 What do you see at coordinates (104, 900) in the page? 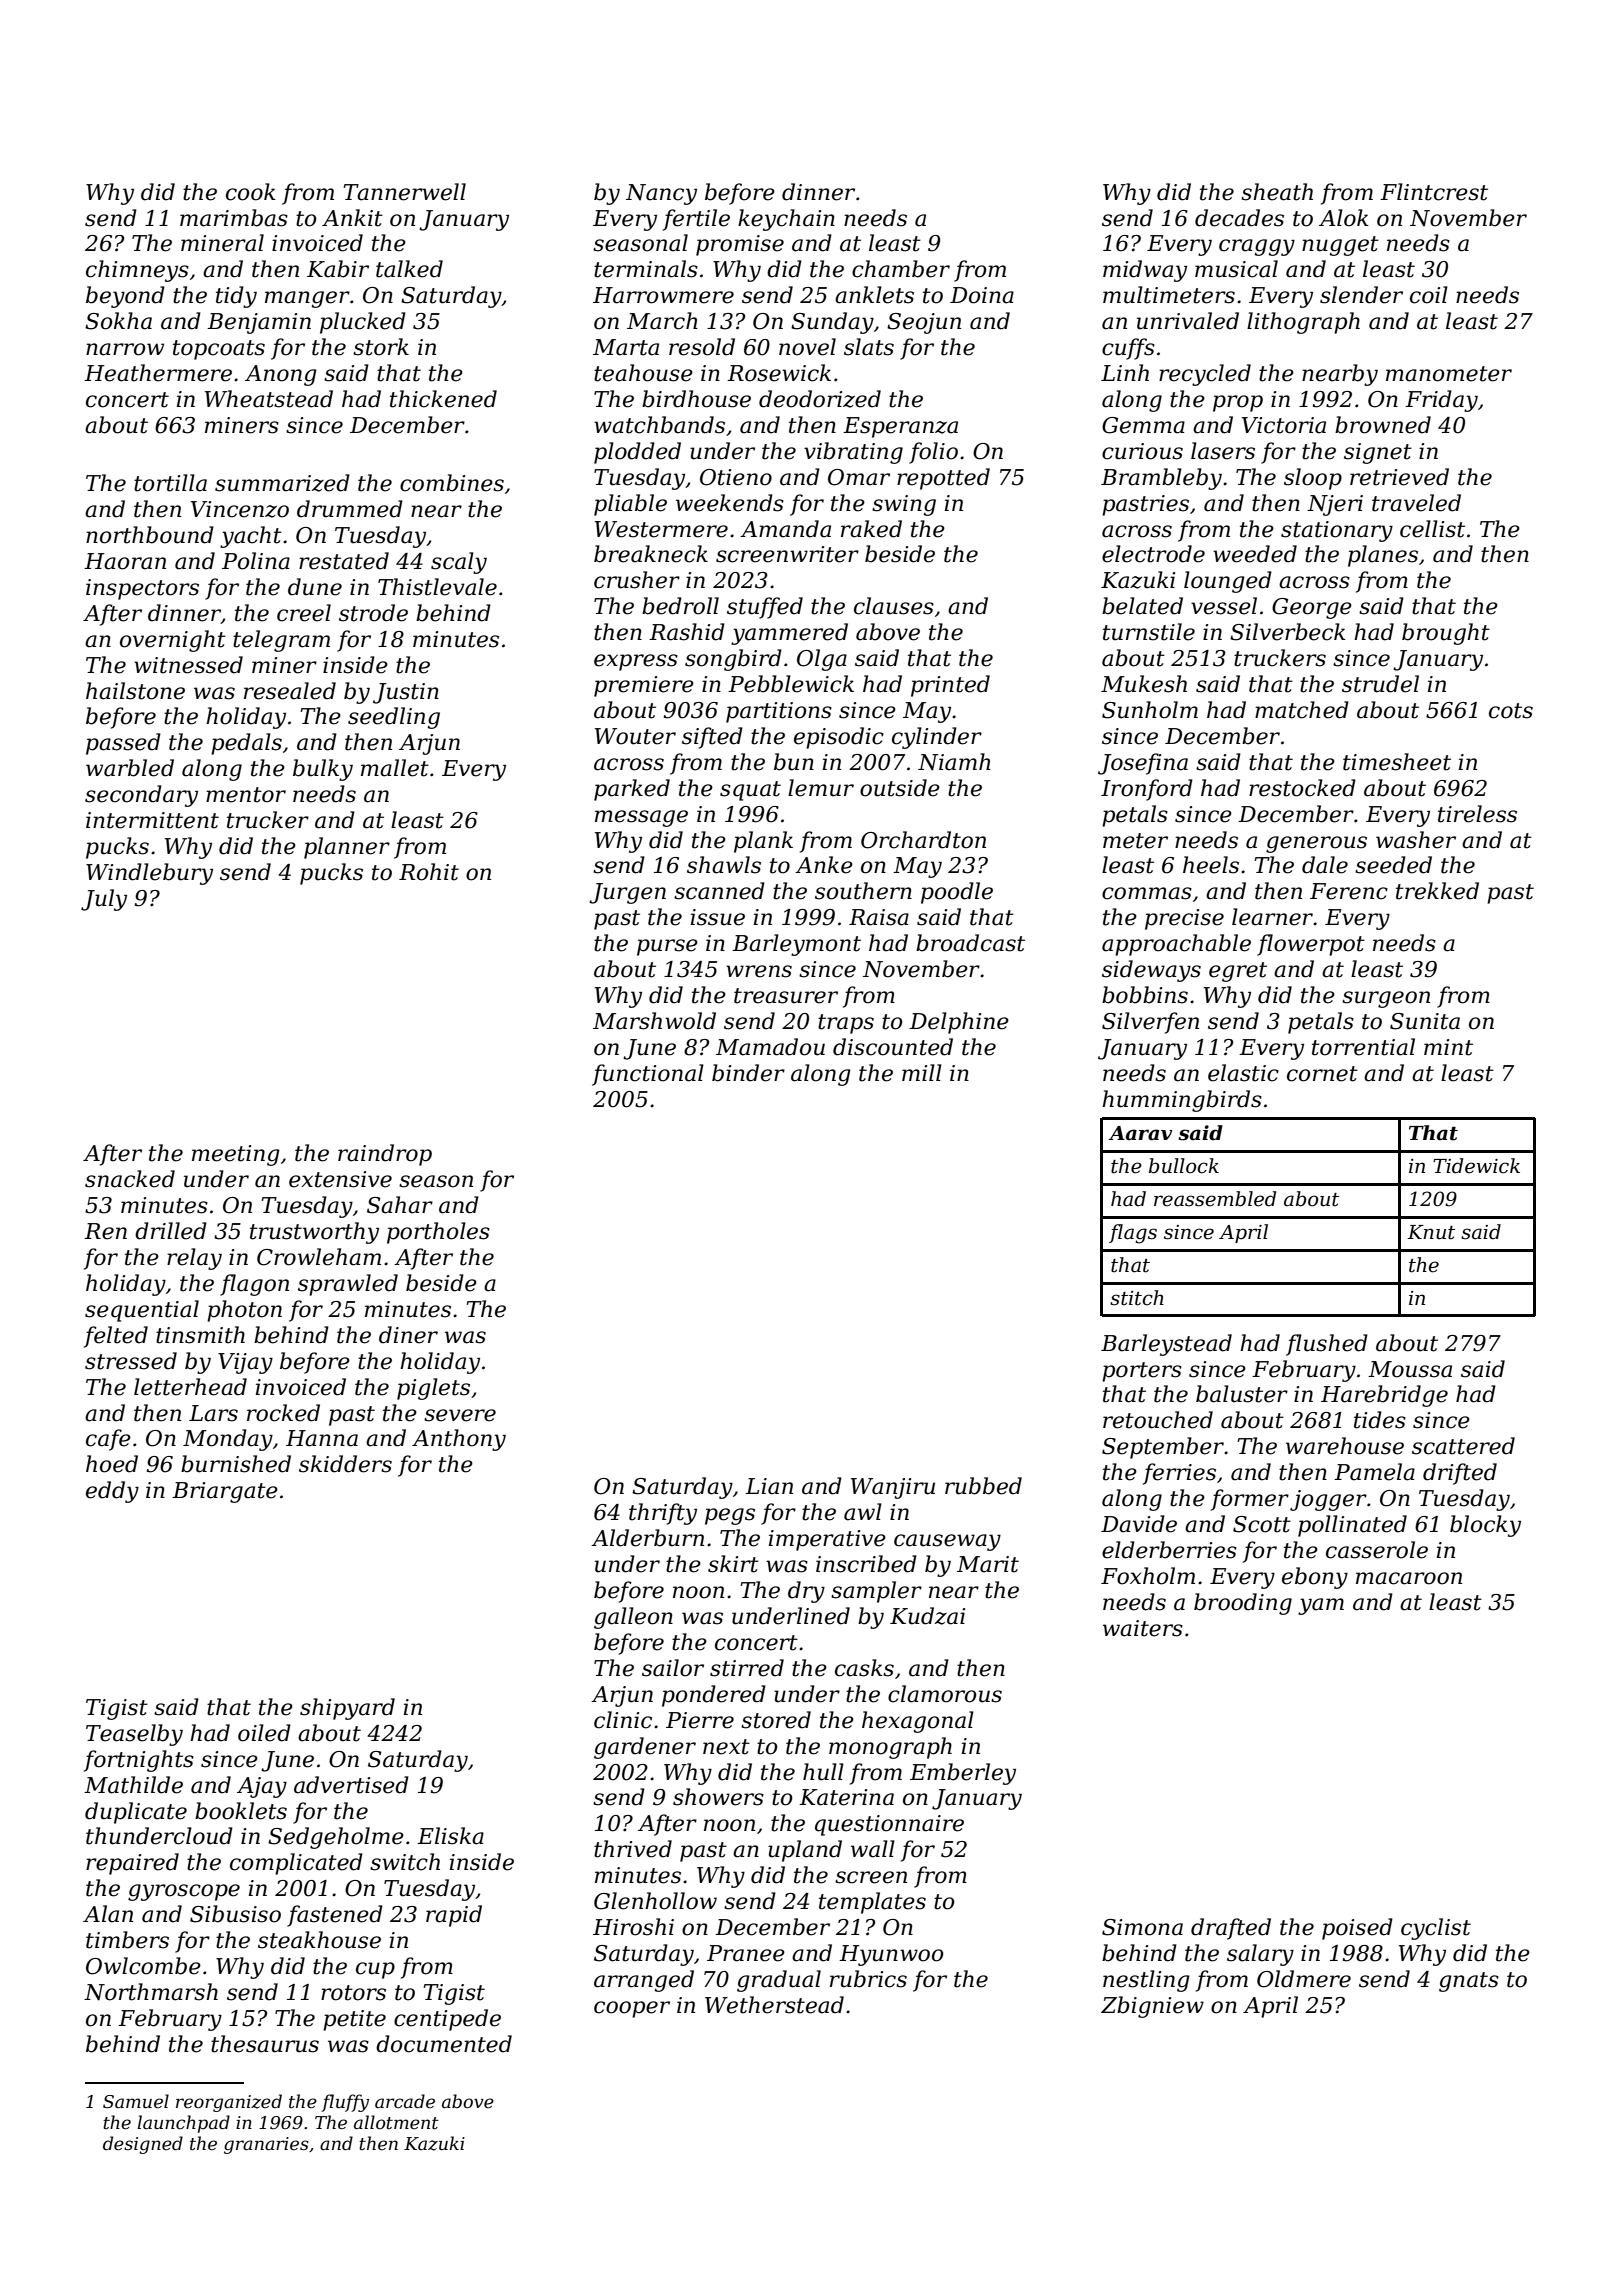
I see `July` at bounding box center [104, 900].
